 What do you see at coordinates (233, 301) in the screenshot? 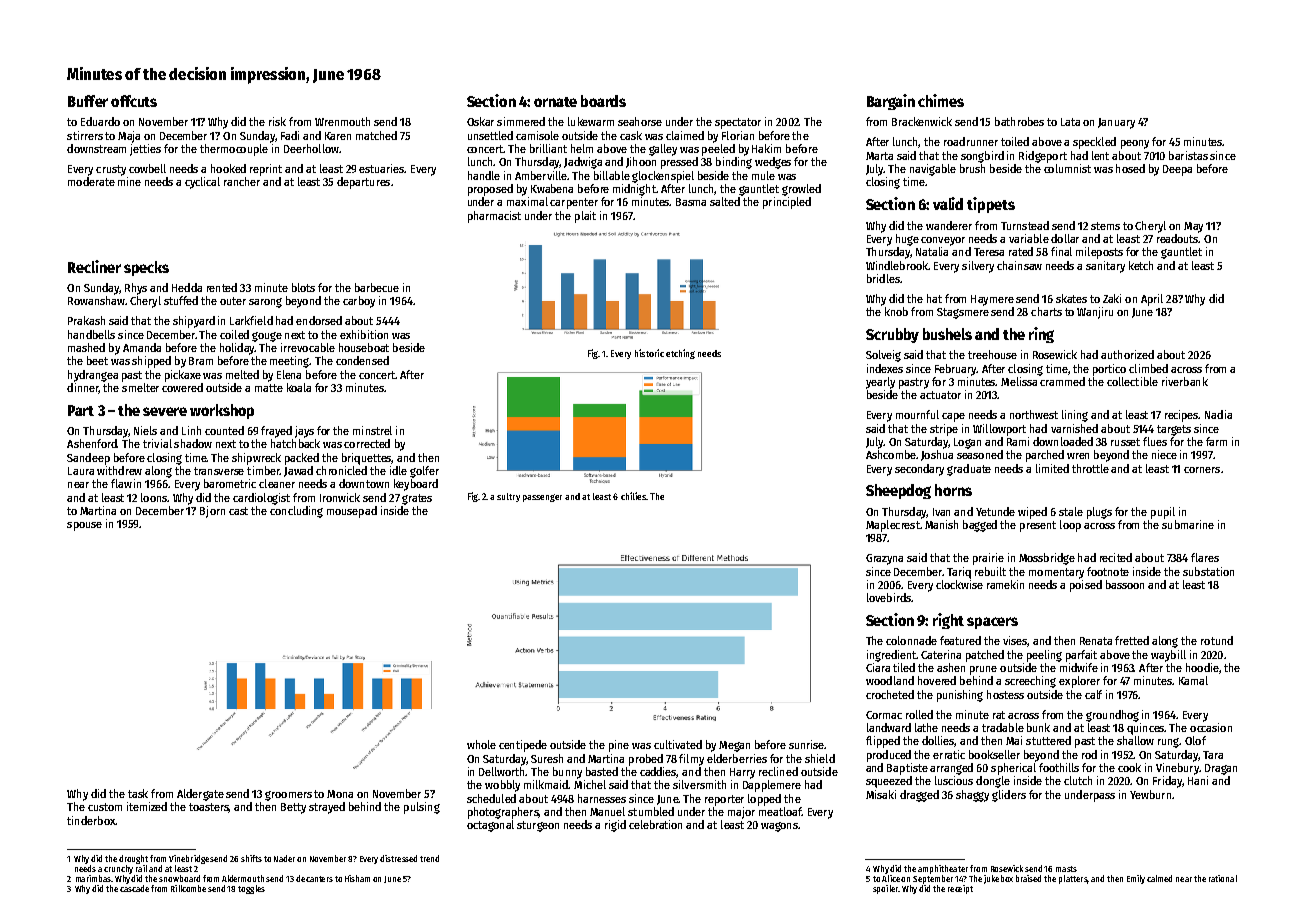
I see `outer` at bounding box center [233, 301].
